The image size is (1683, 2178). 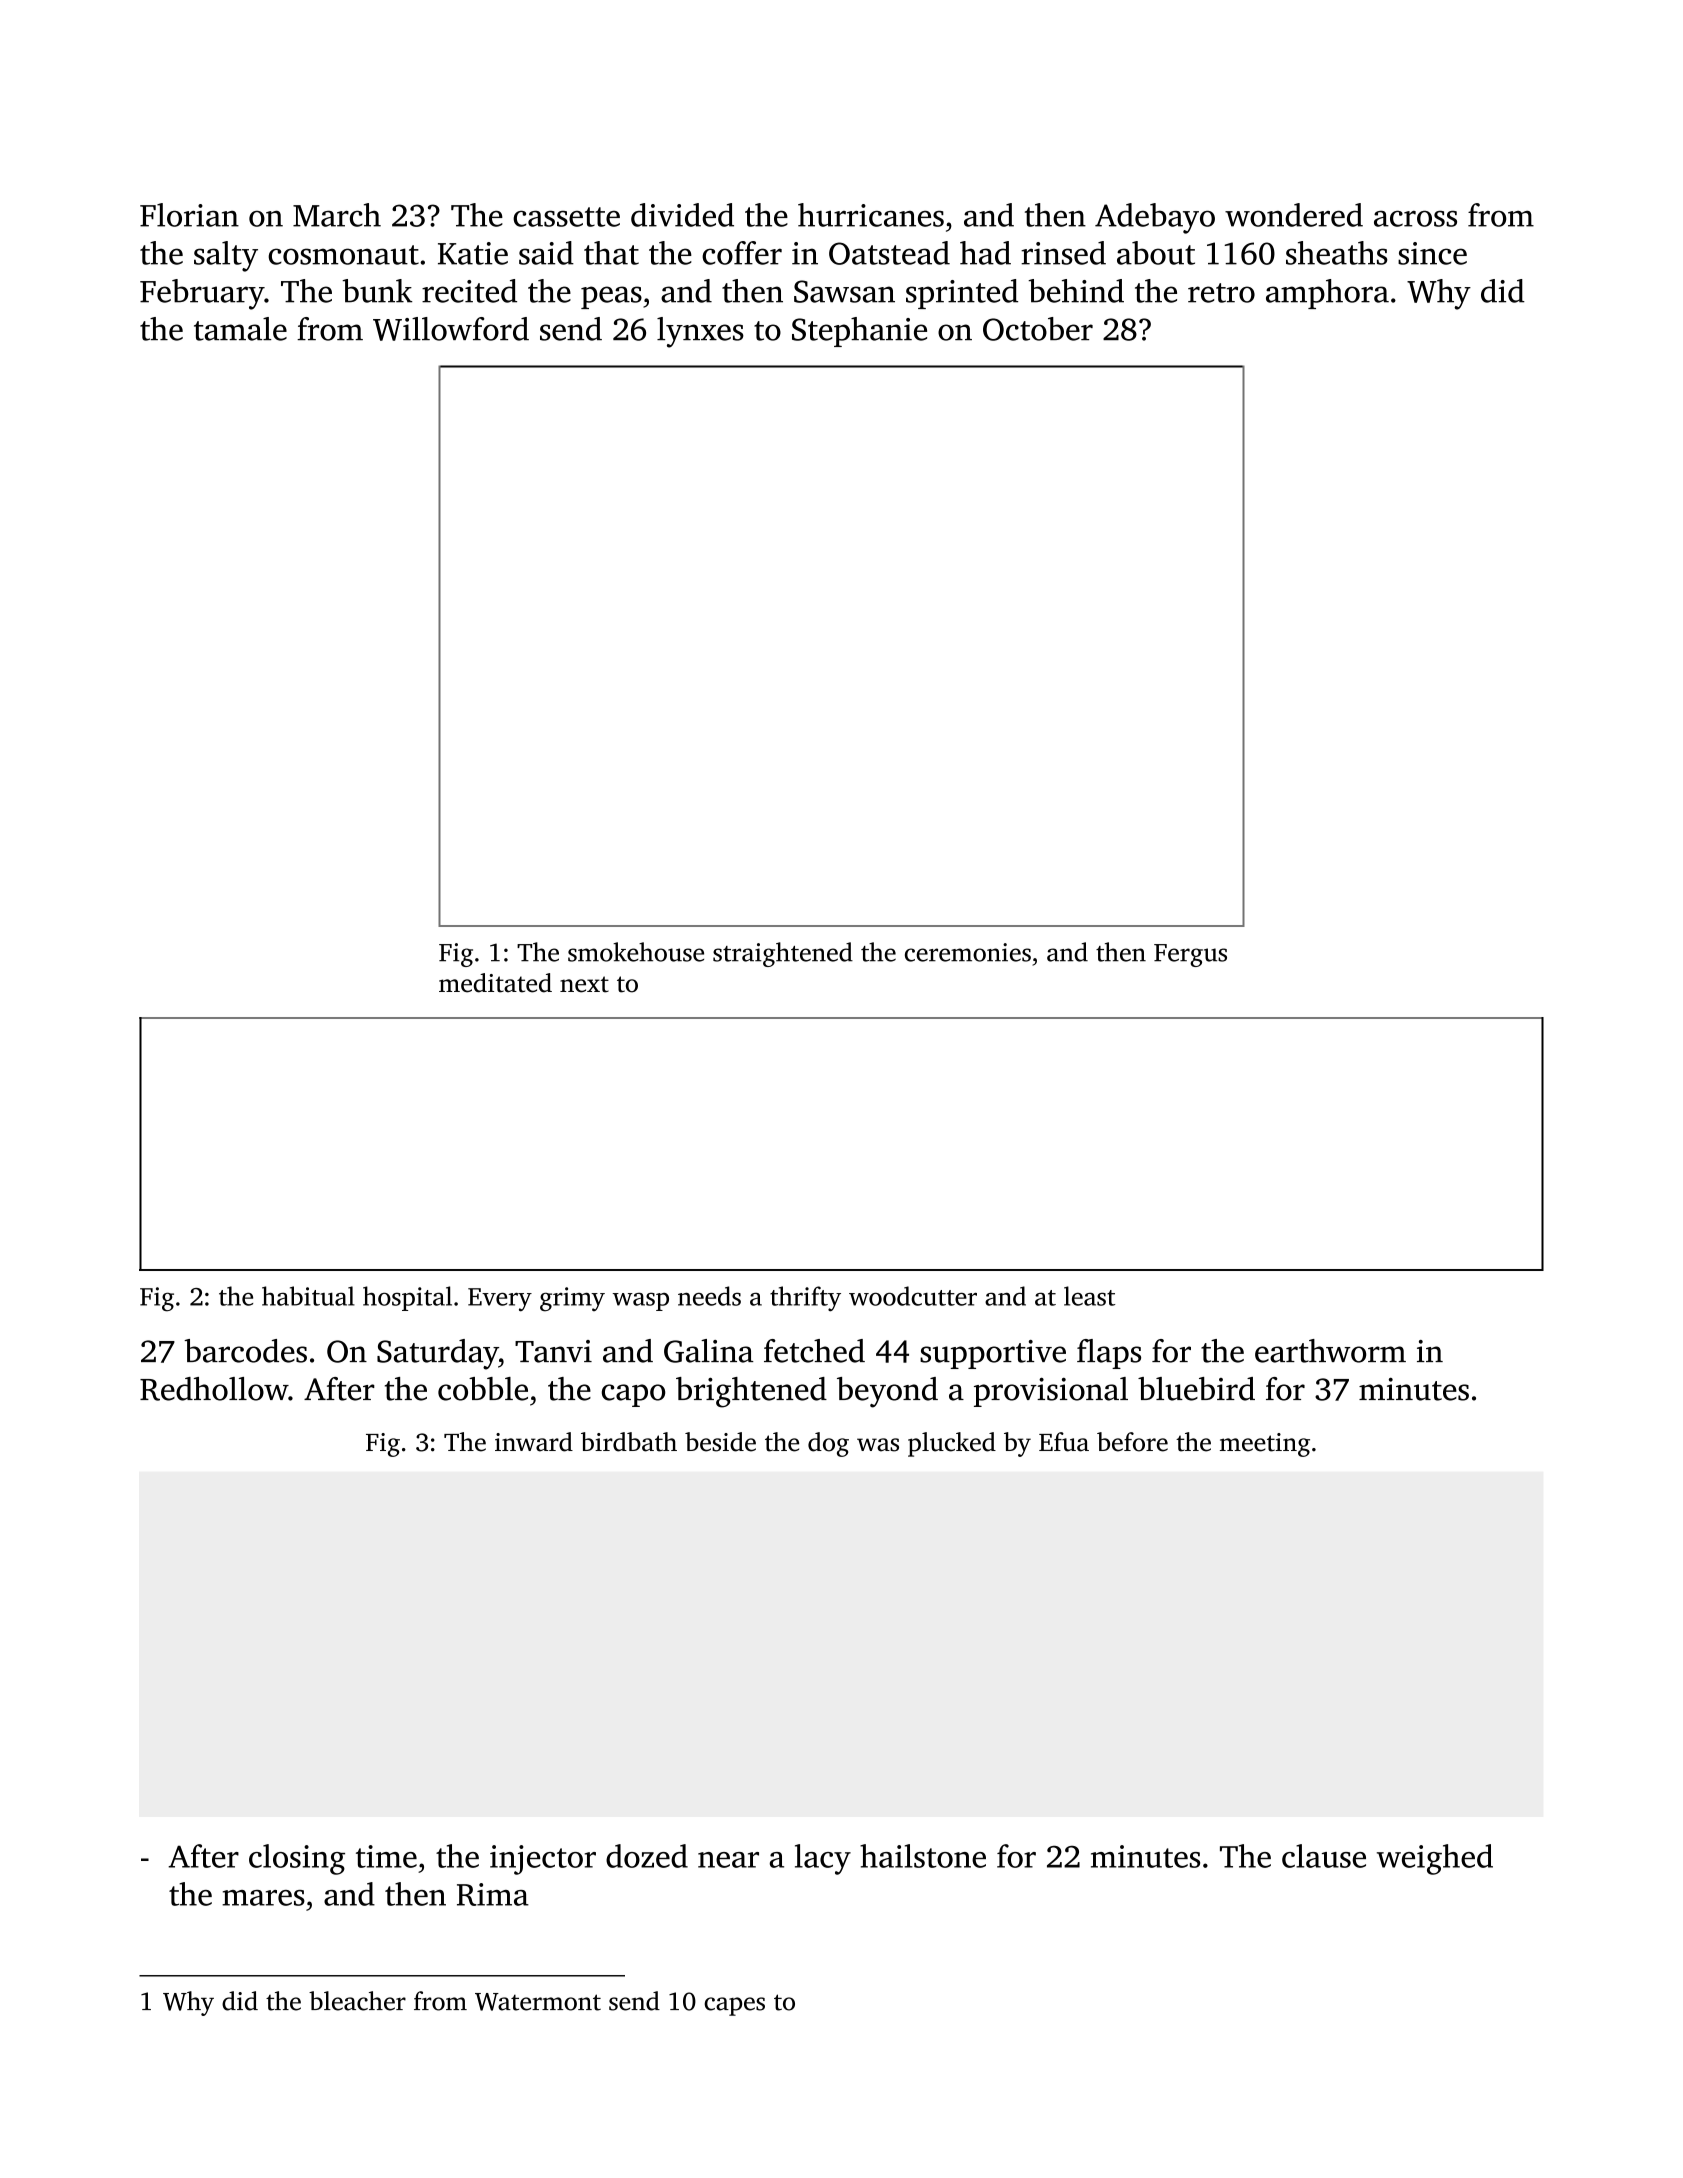 What do you see at coordinates (500, 1300) in the document?
I see `Every` at bounding box center [500, 1300].
